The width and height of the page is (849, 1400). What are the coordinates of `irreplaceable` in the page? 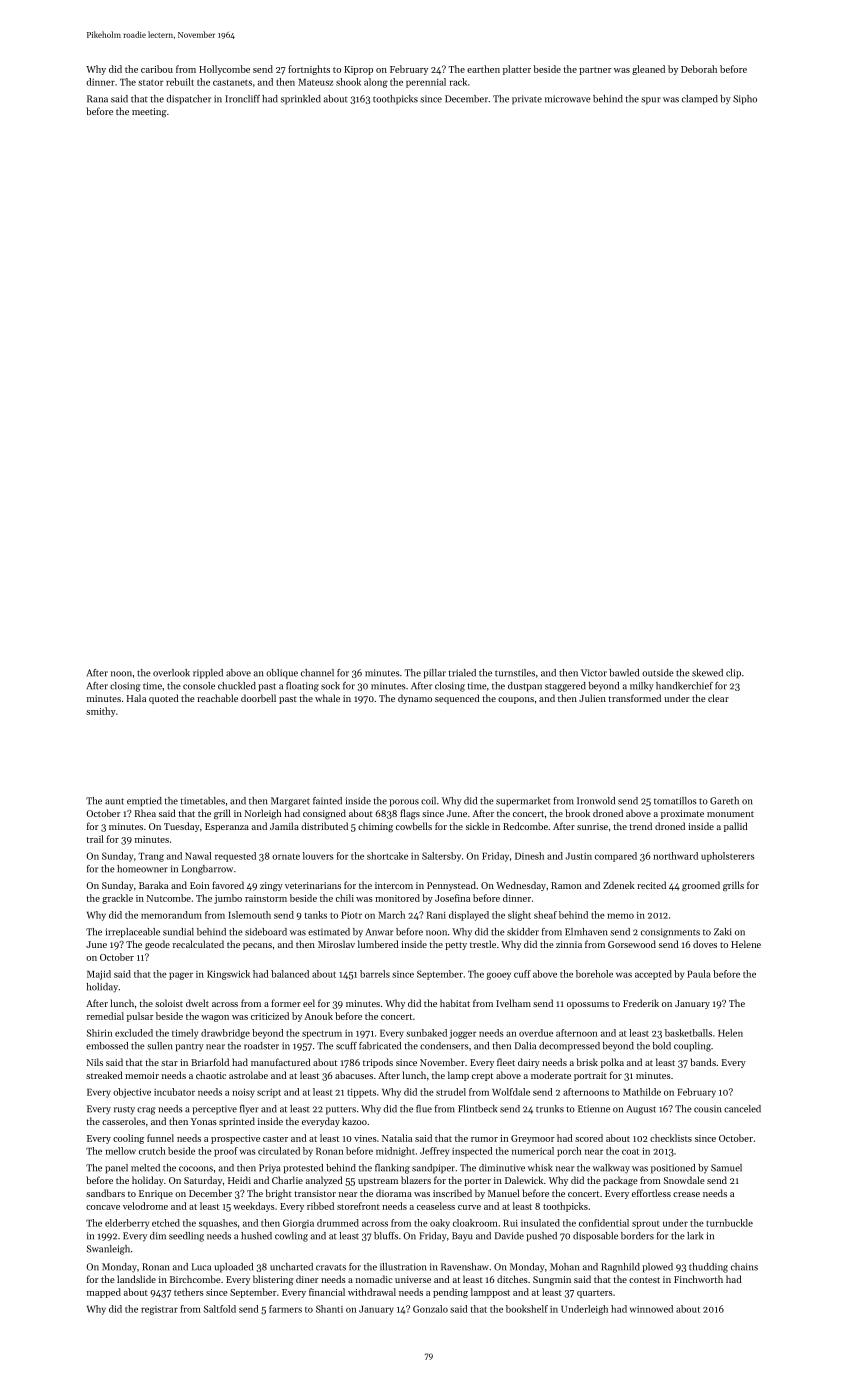 It's located at (132, 933).
